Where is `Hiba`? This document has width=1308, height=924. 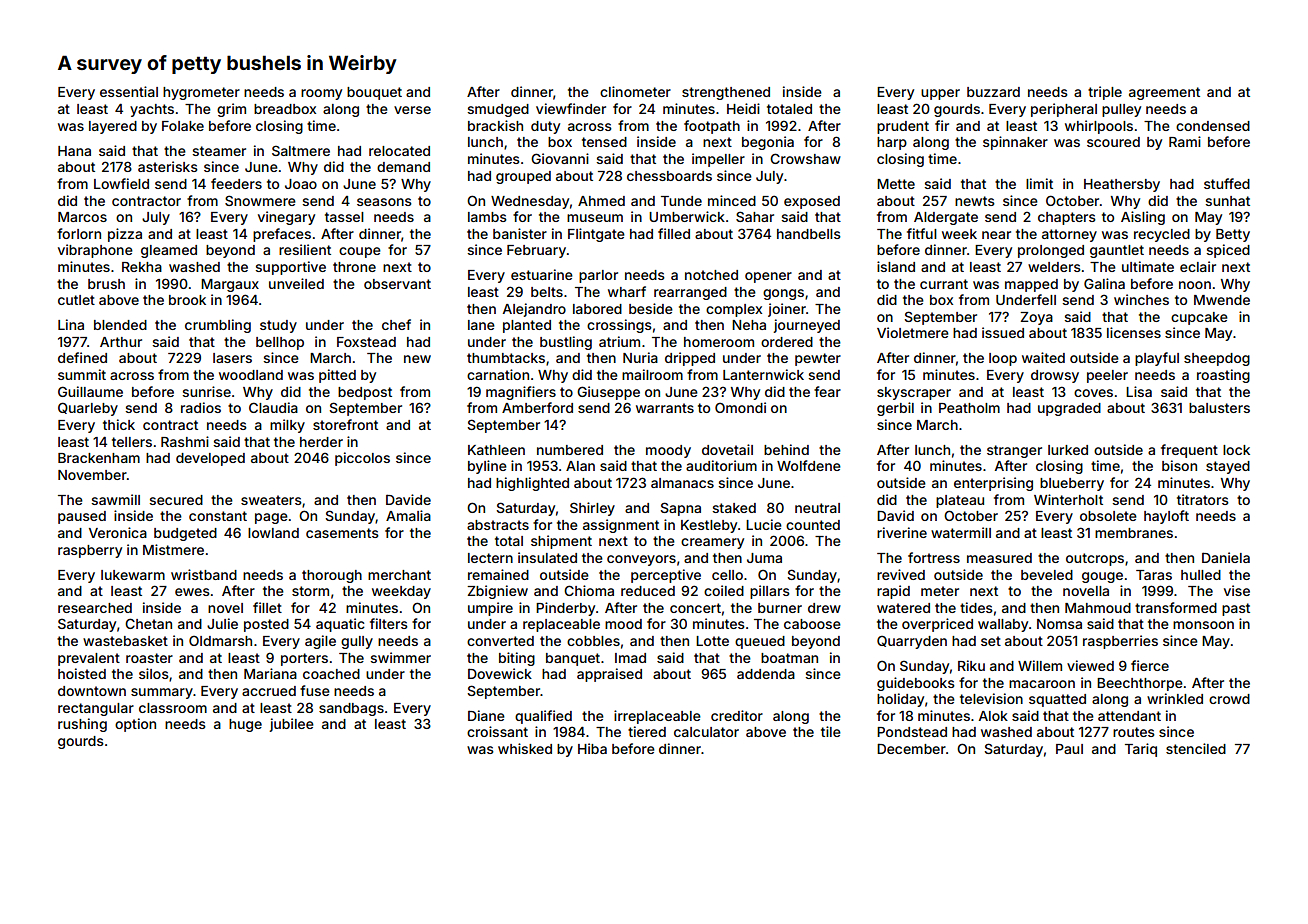 Hiba is located at coordinates (592, 748).
